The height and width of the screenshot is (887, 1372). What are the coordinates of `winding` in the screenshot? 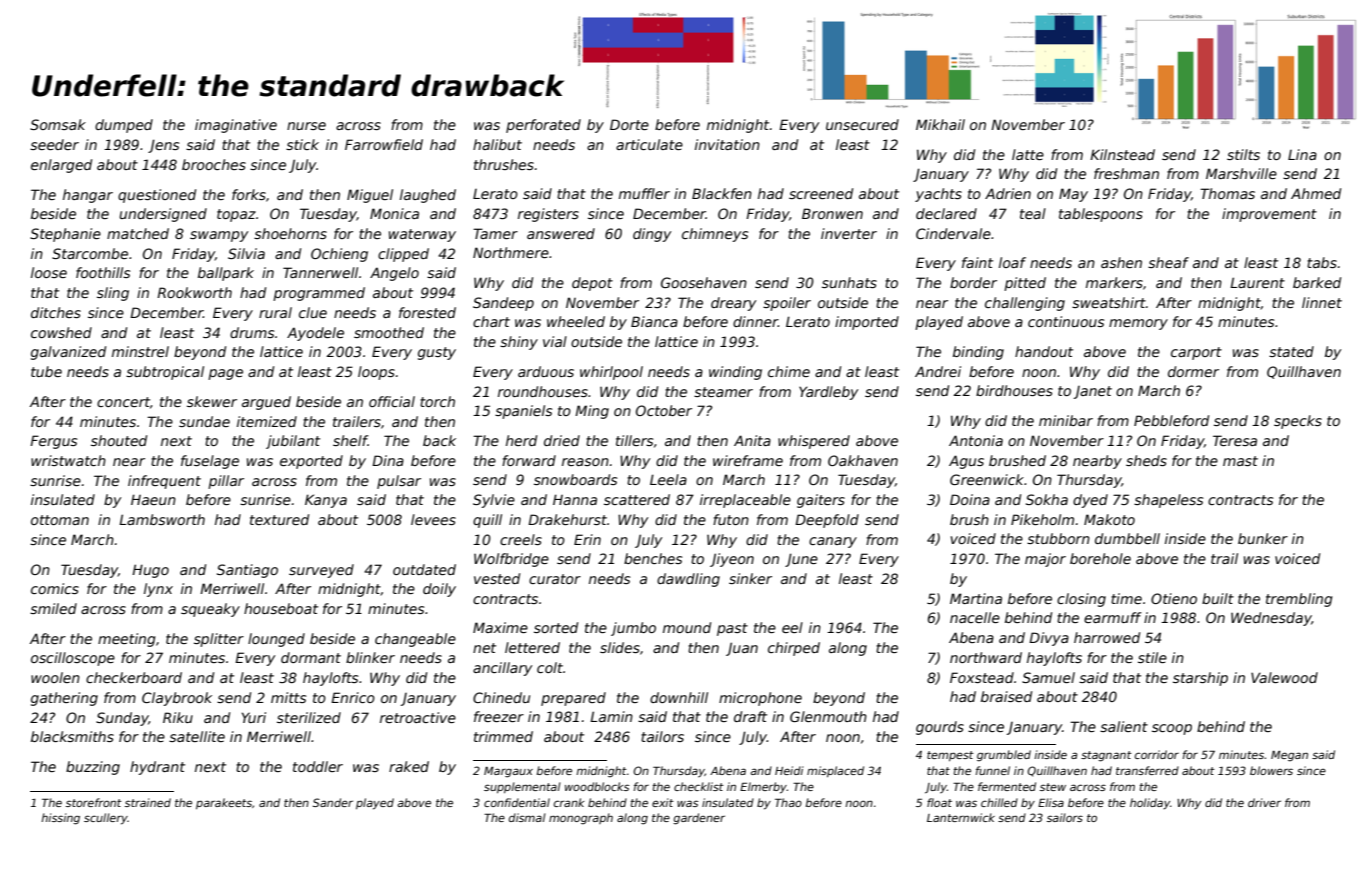 It's located at (735, 373).
